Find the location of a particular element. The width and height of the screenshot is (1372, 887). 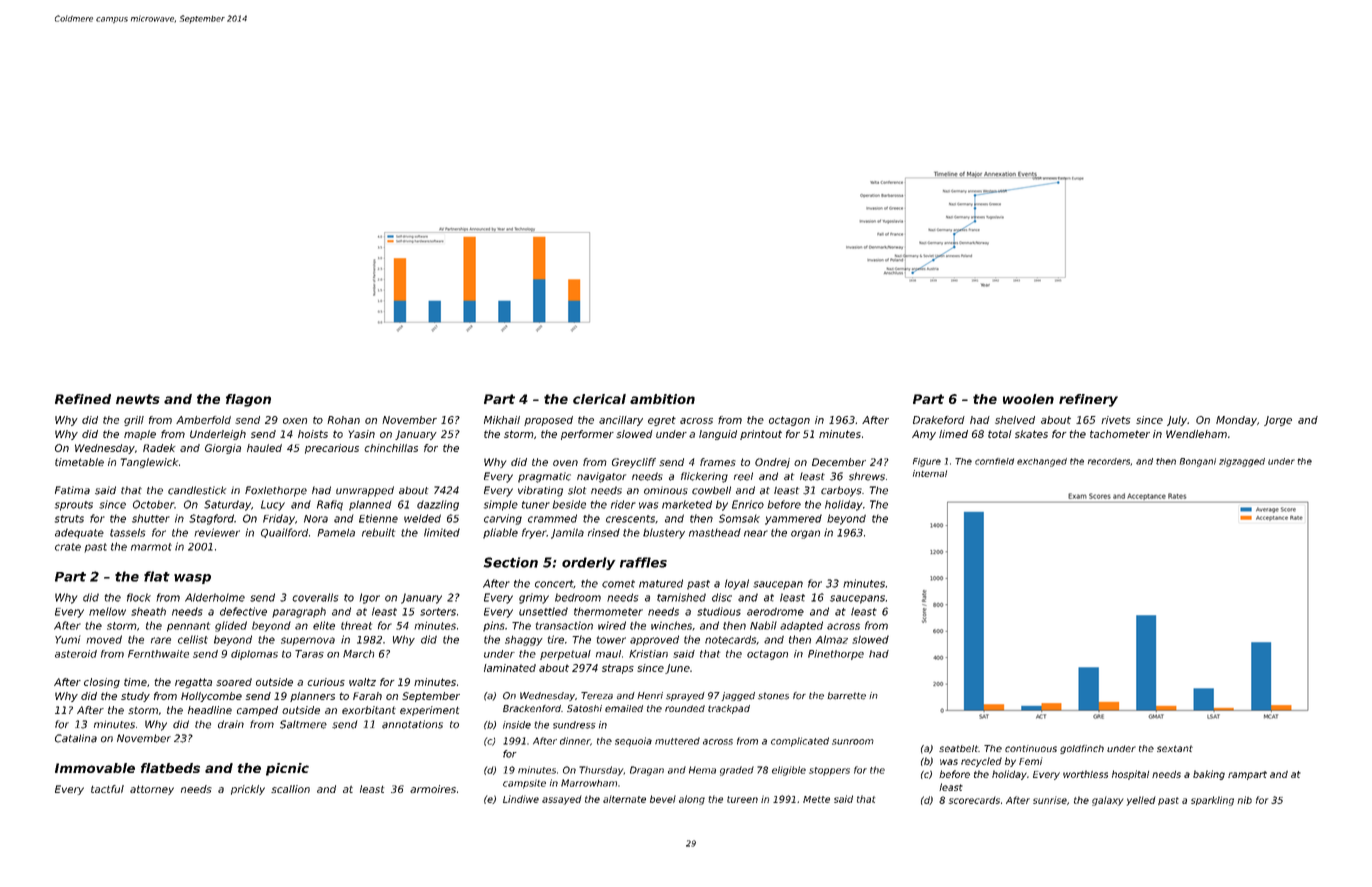

Almaz is located at coordinates (832, 639).
